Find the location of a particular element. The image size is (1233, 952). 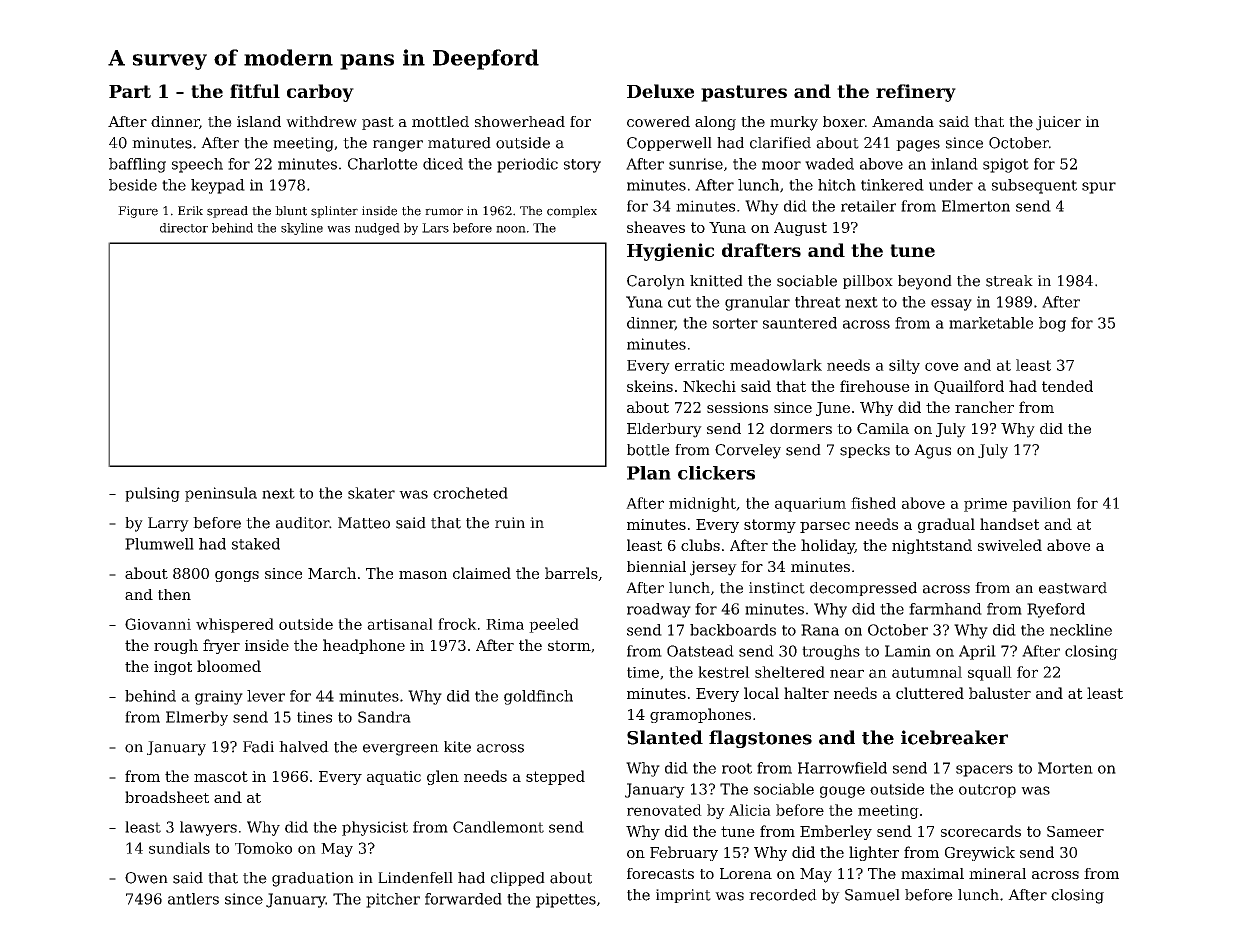

pitcher is located at coordinates (393, 900).
